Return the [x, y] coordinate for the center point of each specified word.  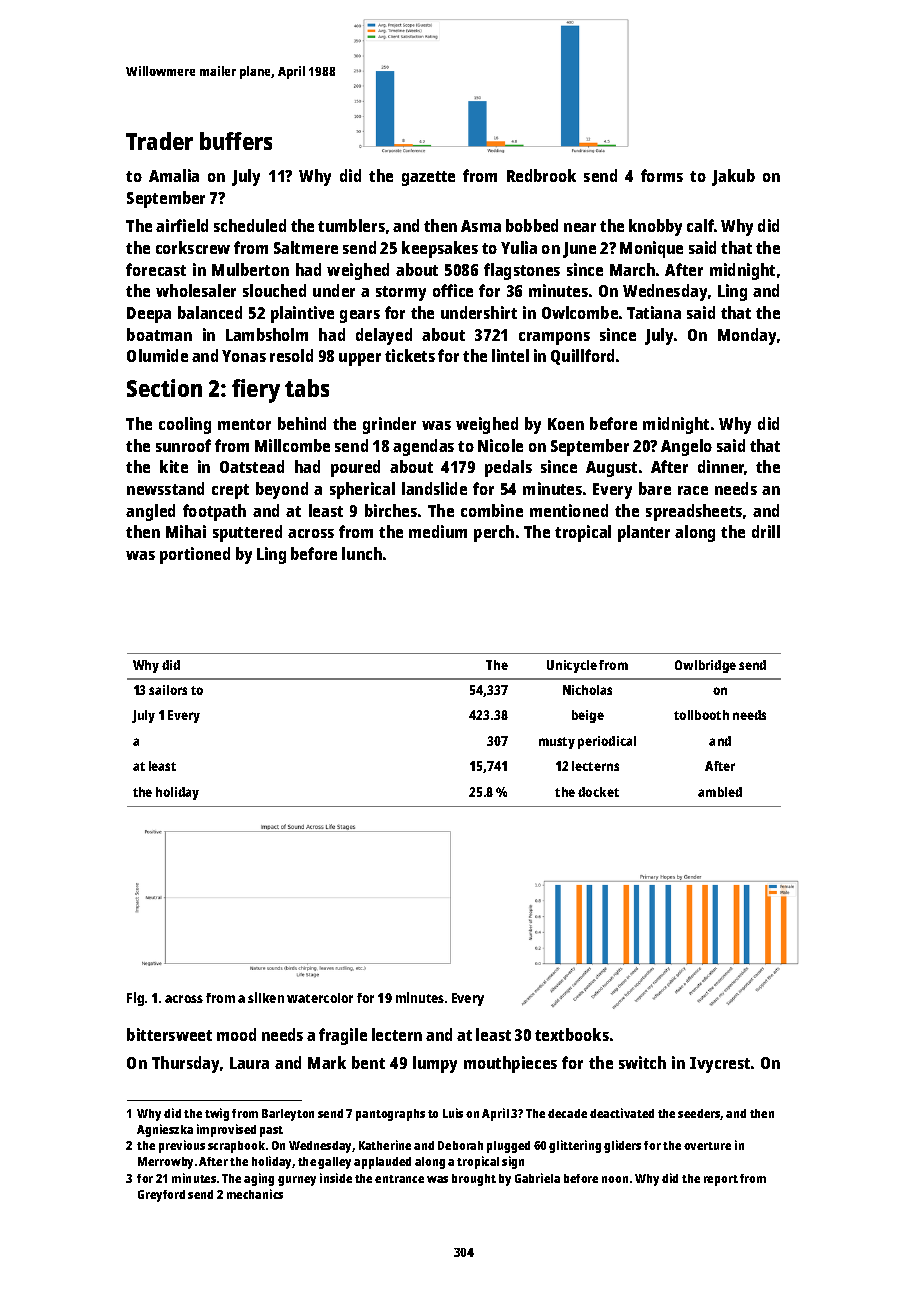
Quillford [582, 357]
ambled [720, 792]
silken [266, 997]
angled [150, 512]
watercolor [320, 998]
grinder [389, 425]
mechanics [255, 1194]
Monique [651, 249]
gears [360, 316]
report [721, 1180]
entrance [399, 1179]
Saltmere [306, 247]
